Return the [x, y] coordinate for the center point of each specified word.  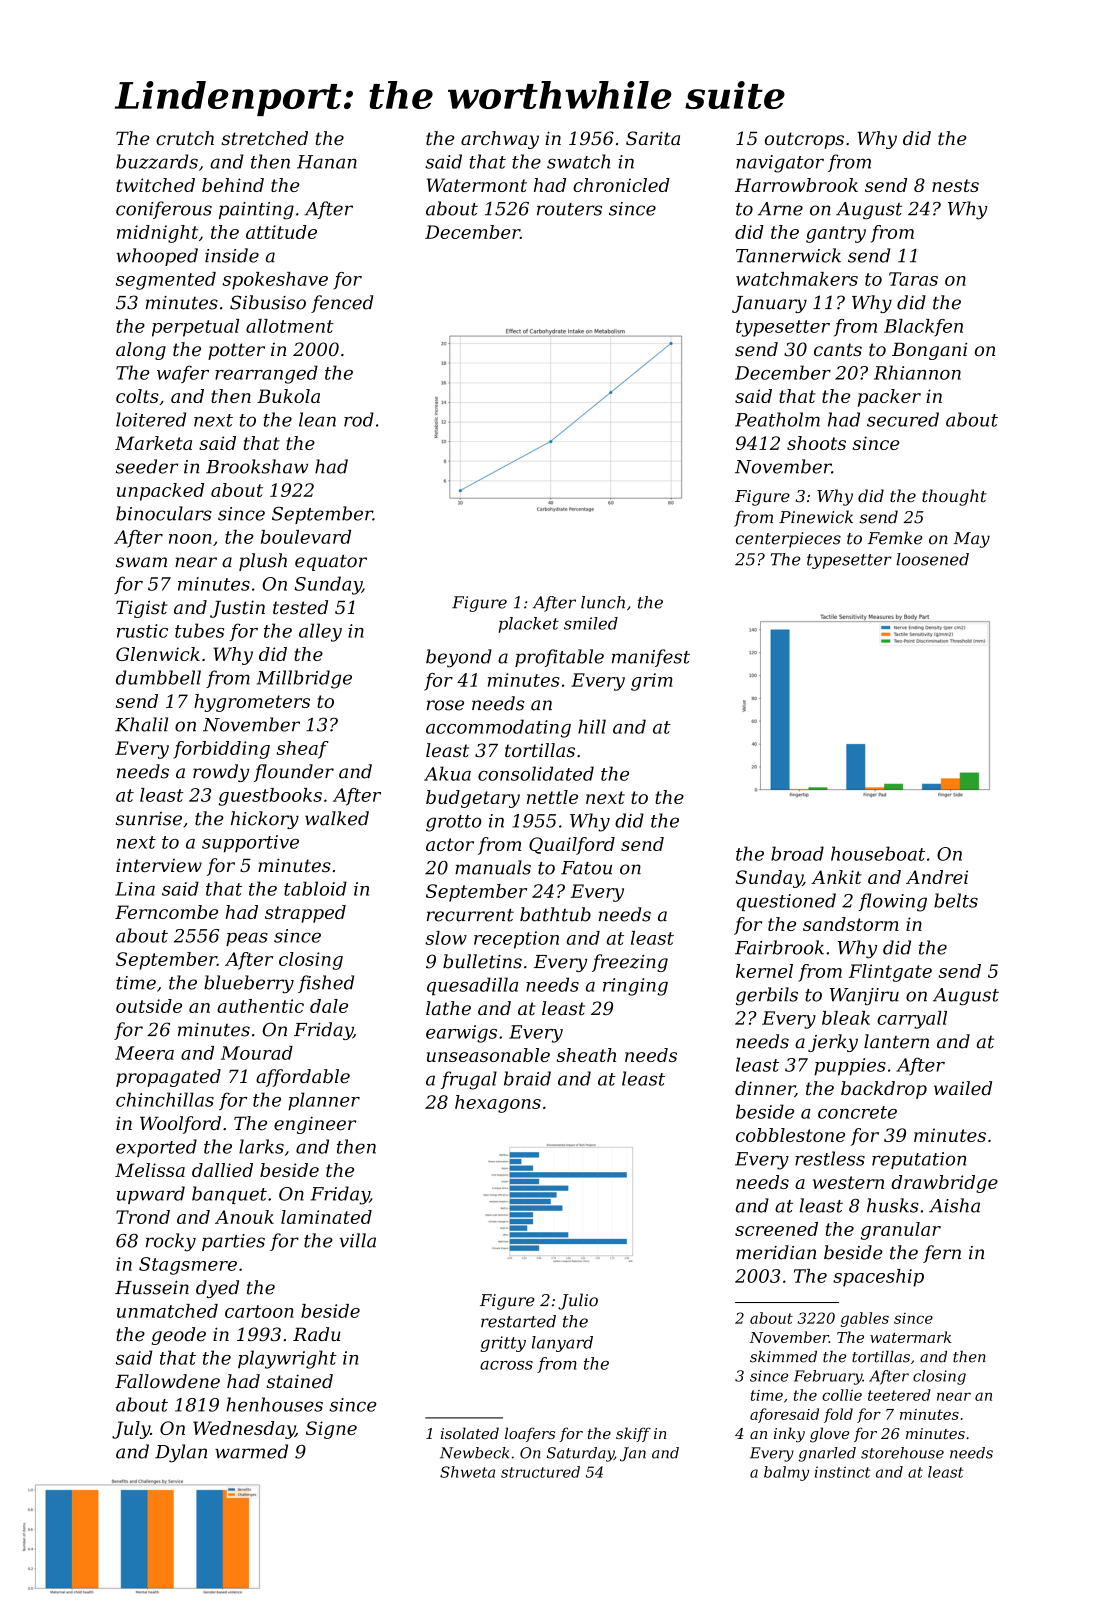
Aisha [954, 1205]
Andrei [937, 877]
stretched [265, 138]
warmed [251, 1451]
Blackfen [923, 328]
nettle [552, 797]
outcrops [804, 140]
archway [500, 140]
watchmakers [797, 279]
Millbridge [304, 679]
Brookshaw [257, 466]
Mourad [257, 1053]
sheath [586, 1055]
